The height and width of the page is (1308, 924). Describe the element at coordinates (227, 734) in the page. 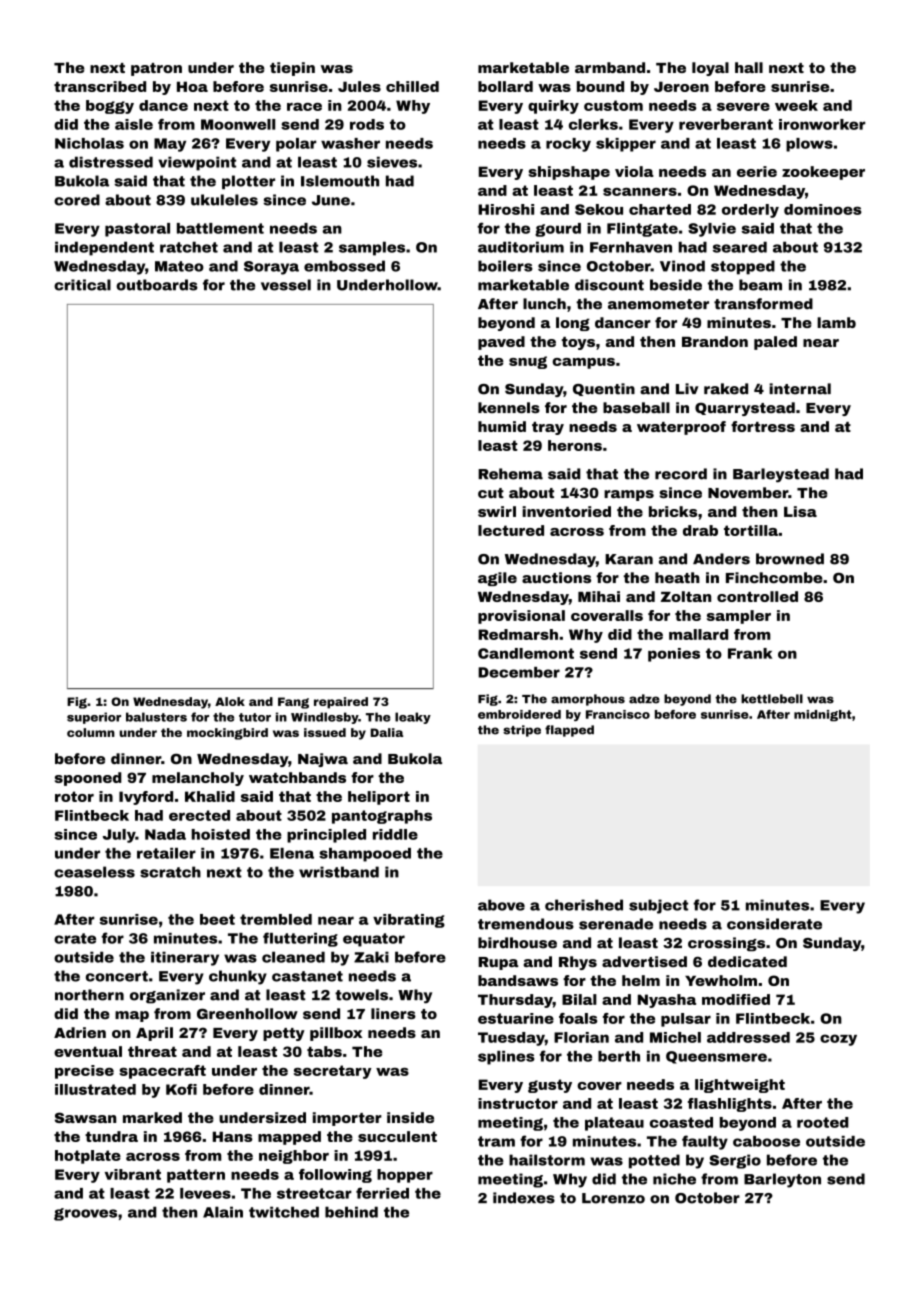

I see `mockingbird` at that location.
